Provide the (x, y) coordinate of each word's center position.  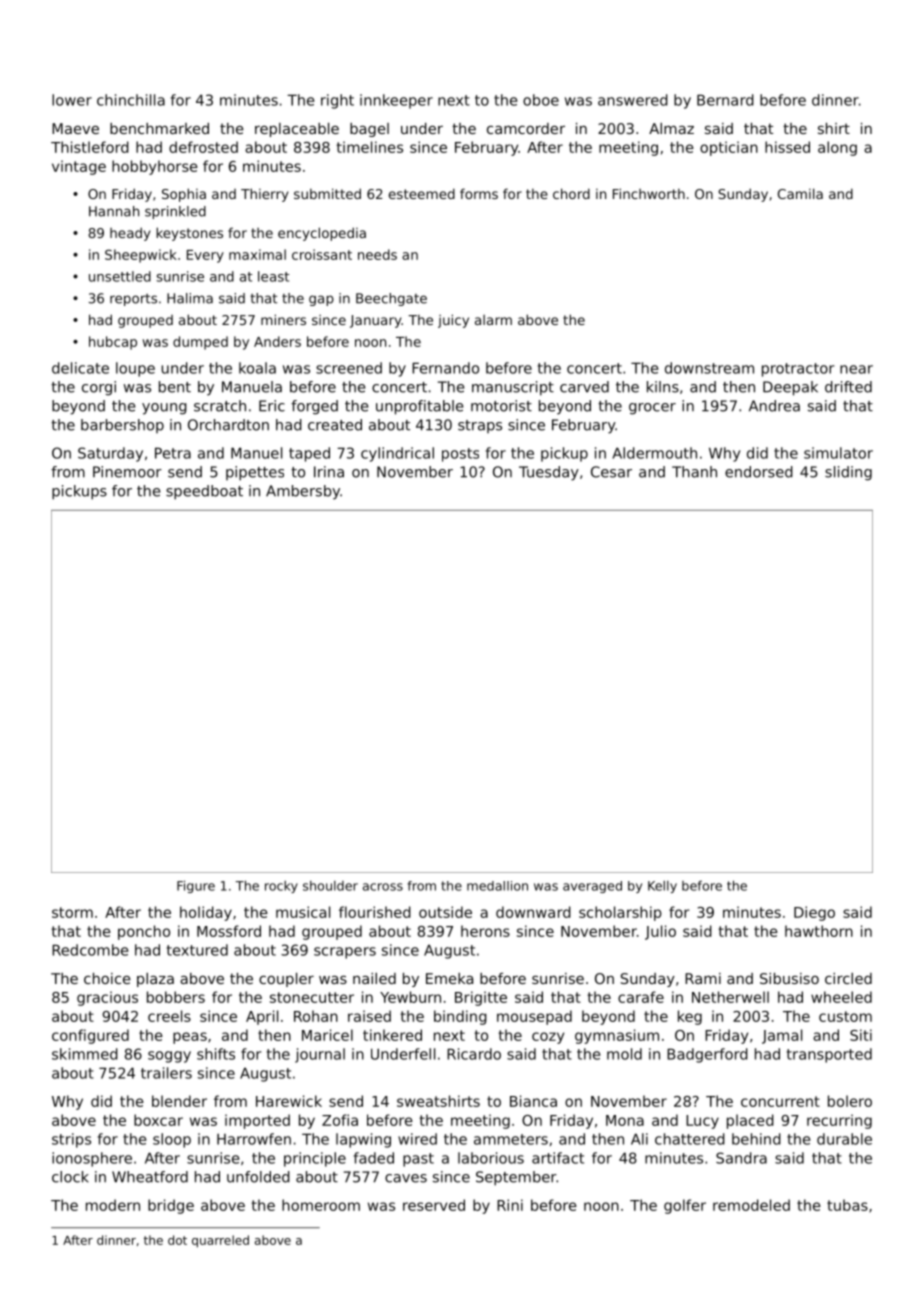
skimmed (85, 1054)
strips (71, 1140)
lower (72, 100)
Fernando (445, 368)
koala (257, 368)
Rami (703, 978)
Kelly (662, 887)
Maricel (327, 1035)
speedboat (204, 492)
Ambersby (303, 492)
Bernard (725, 100)
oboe (541, 100)
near (856, 369)
